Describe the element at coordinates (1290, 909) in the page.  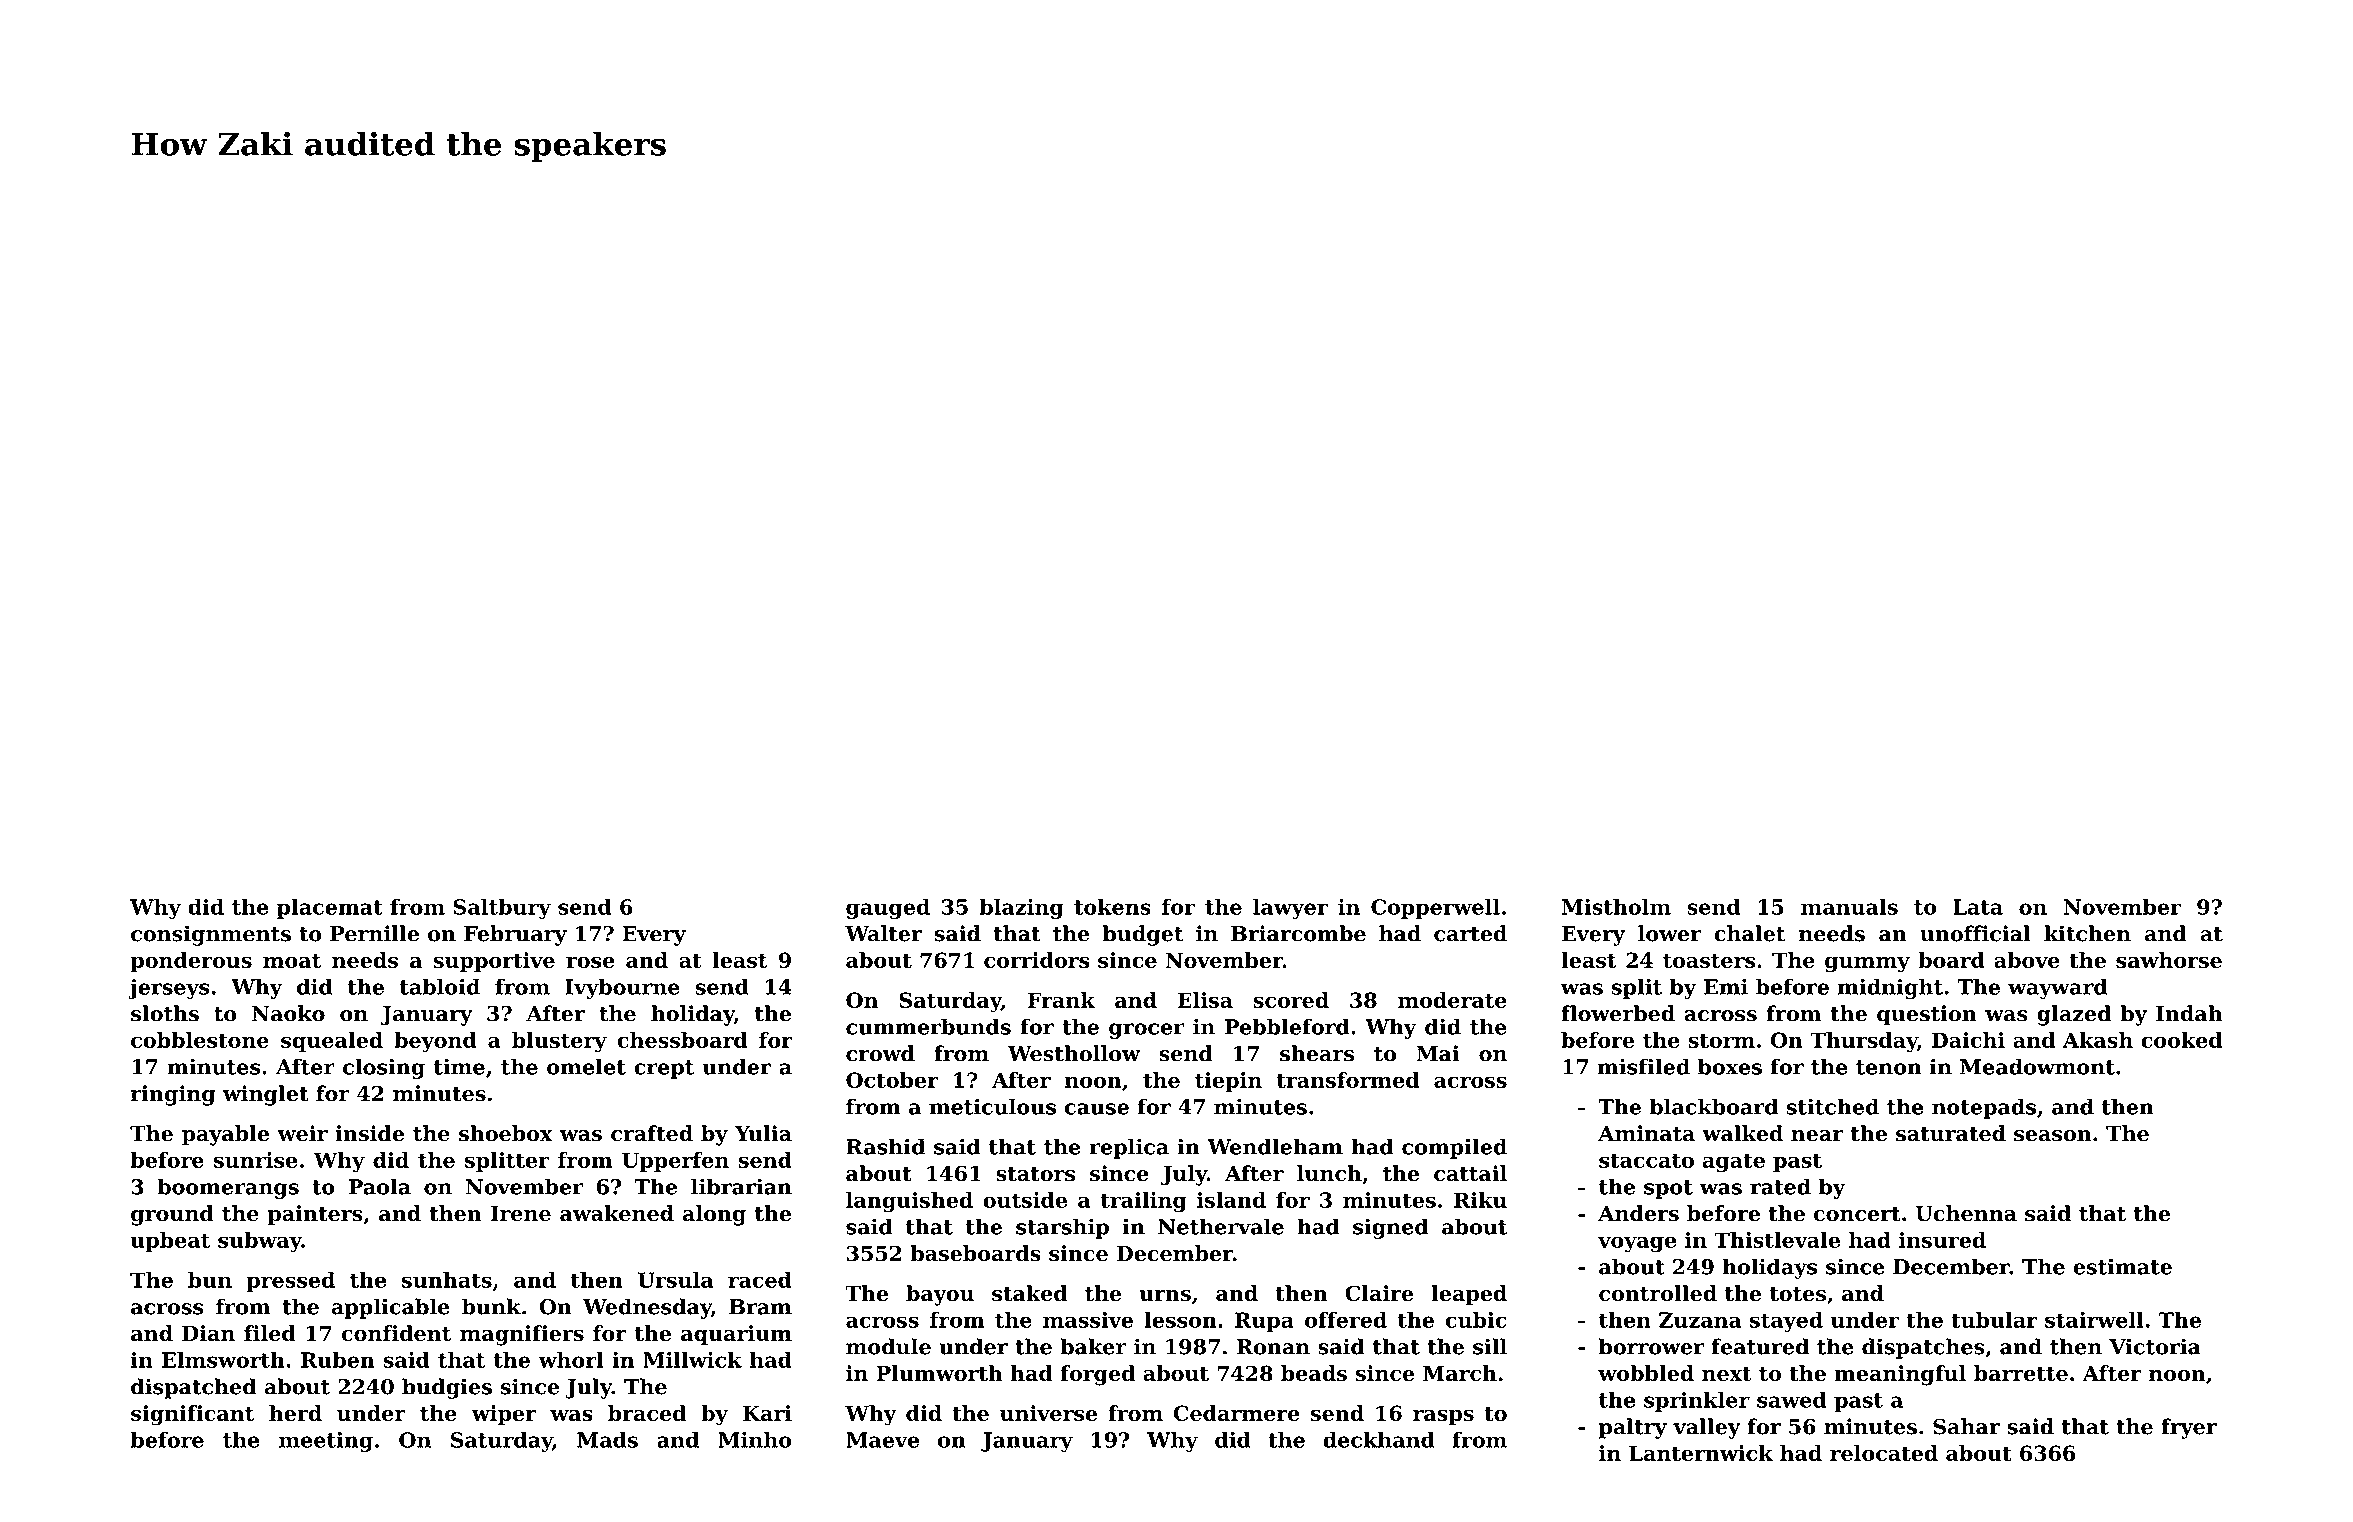
I see `lawyer` at that location.
